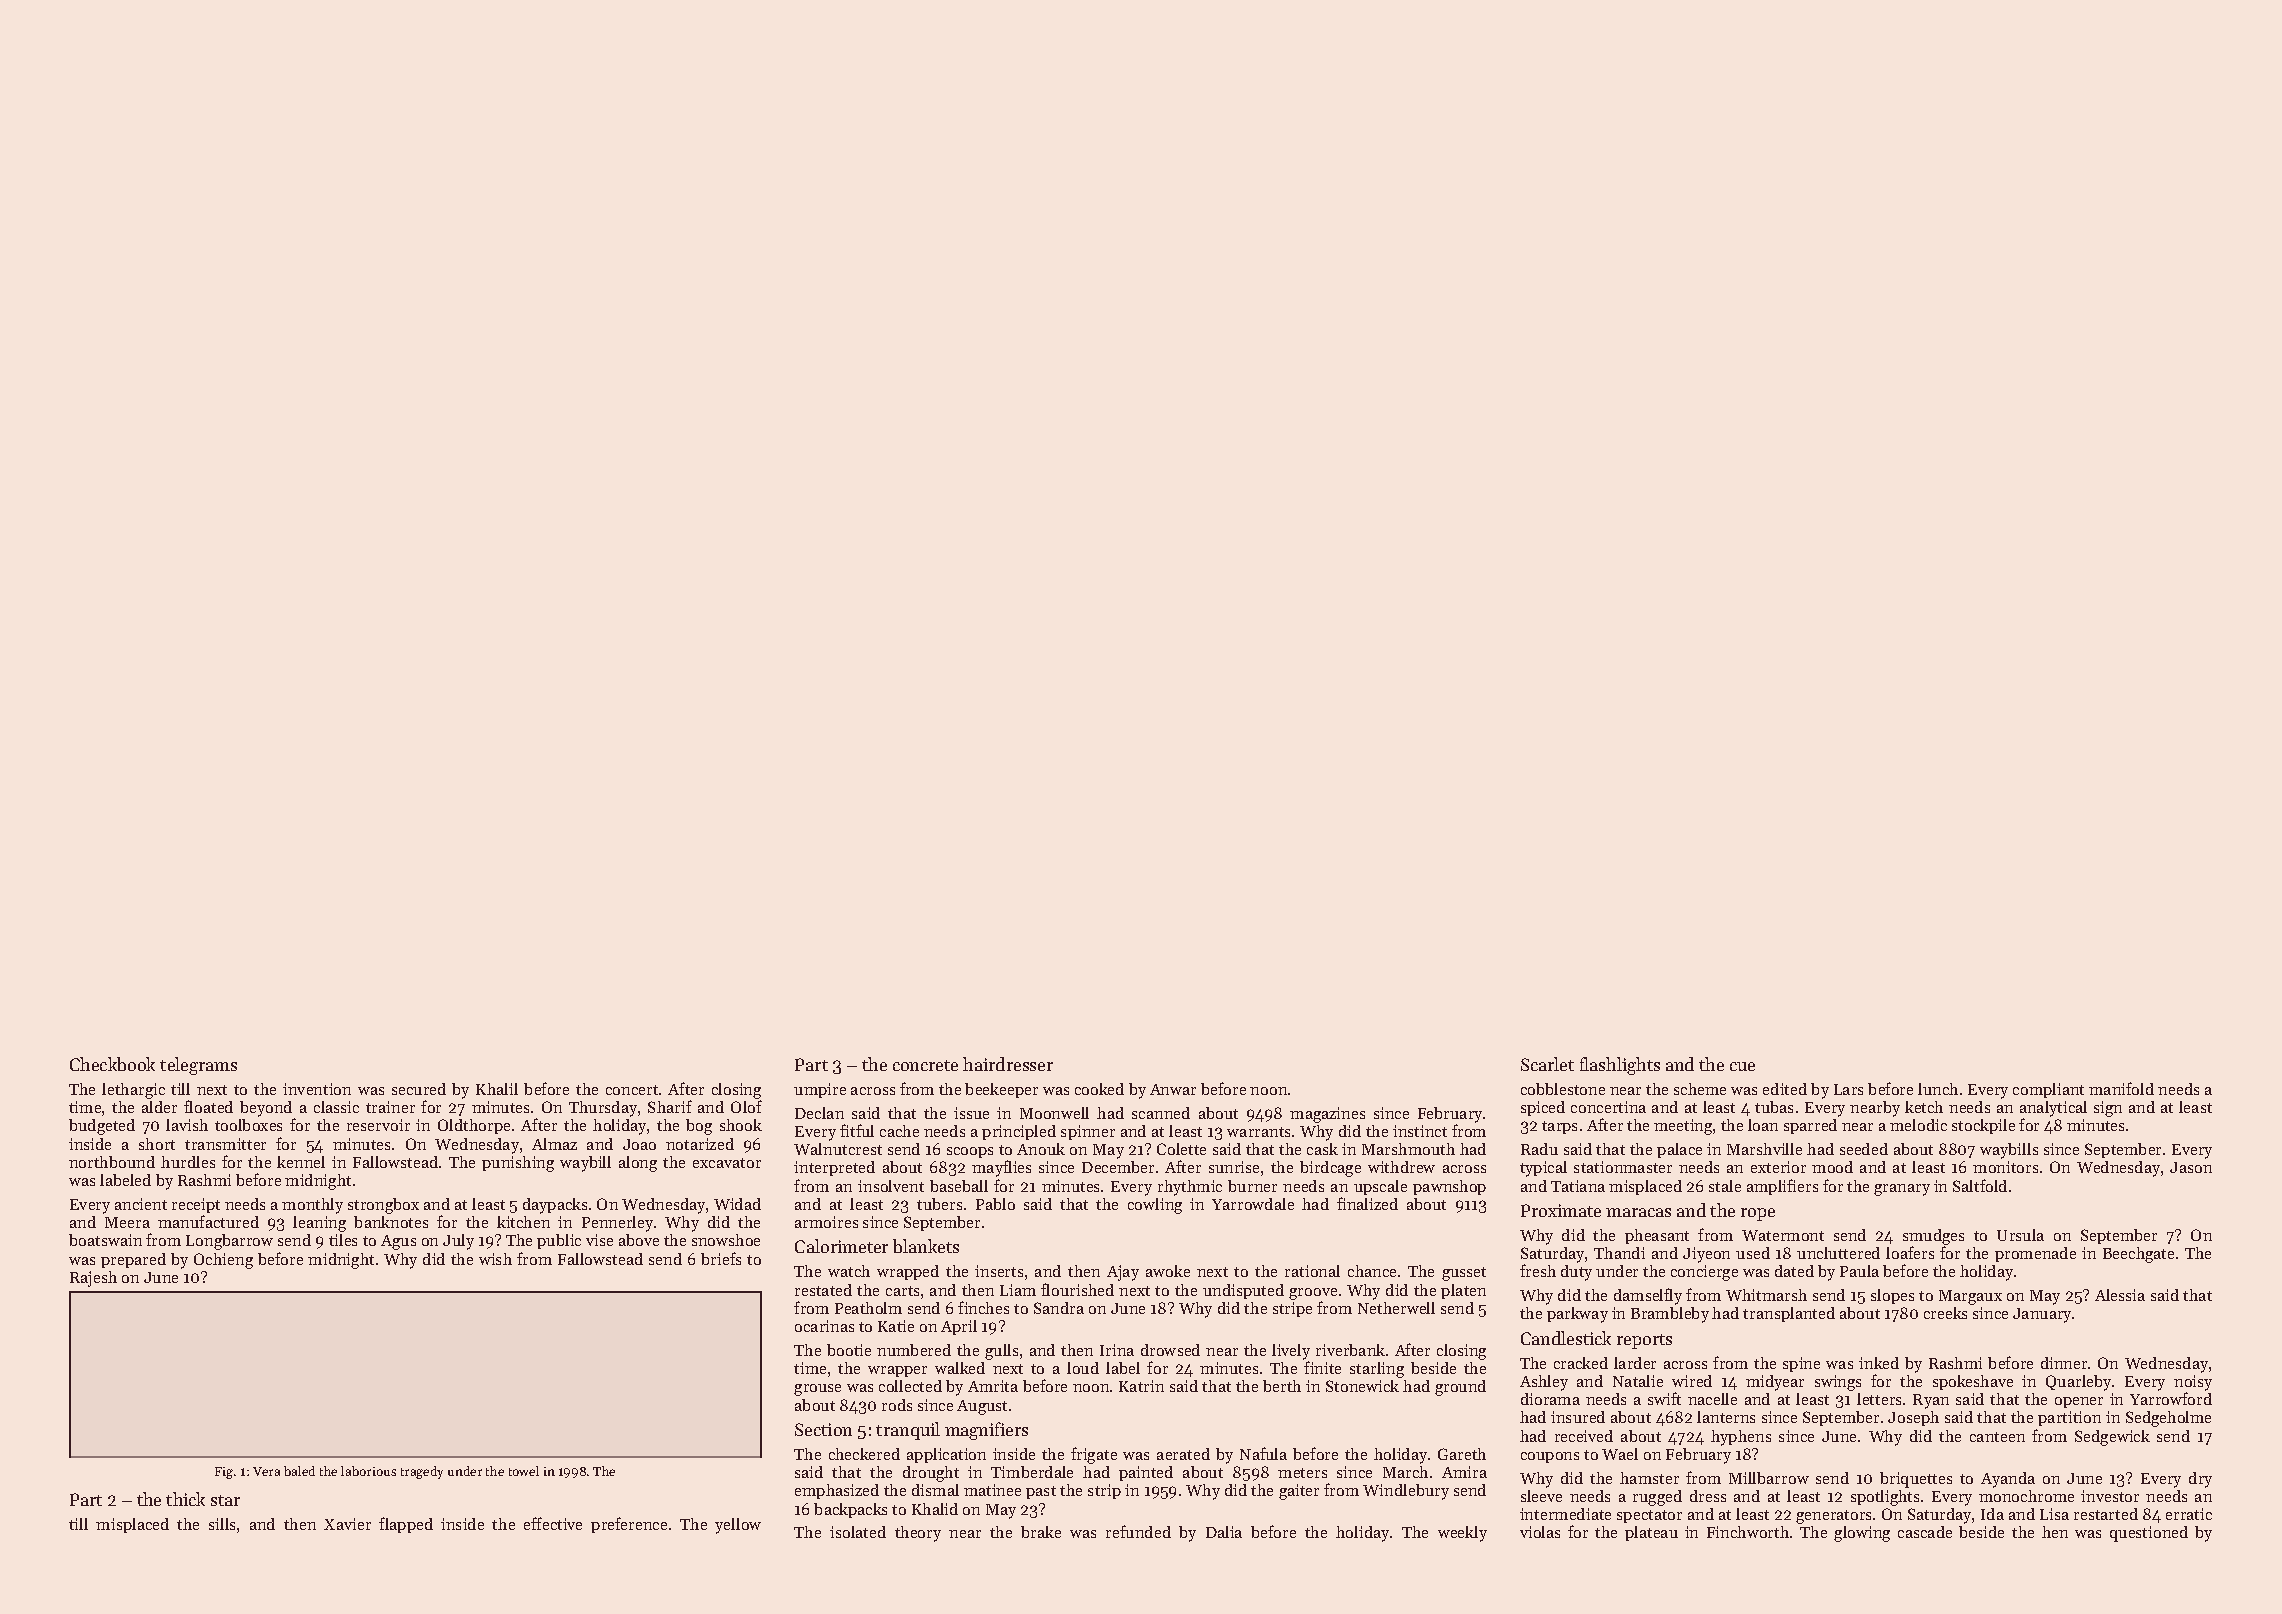 The height and width of the document is (1614, 2282). I want to click on lunch, so click(1938, 1089).
